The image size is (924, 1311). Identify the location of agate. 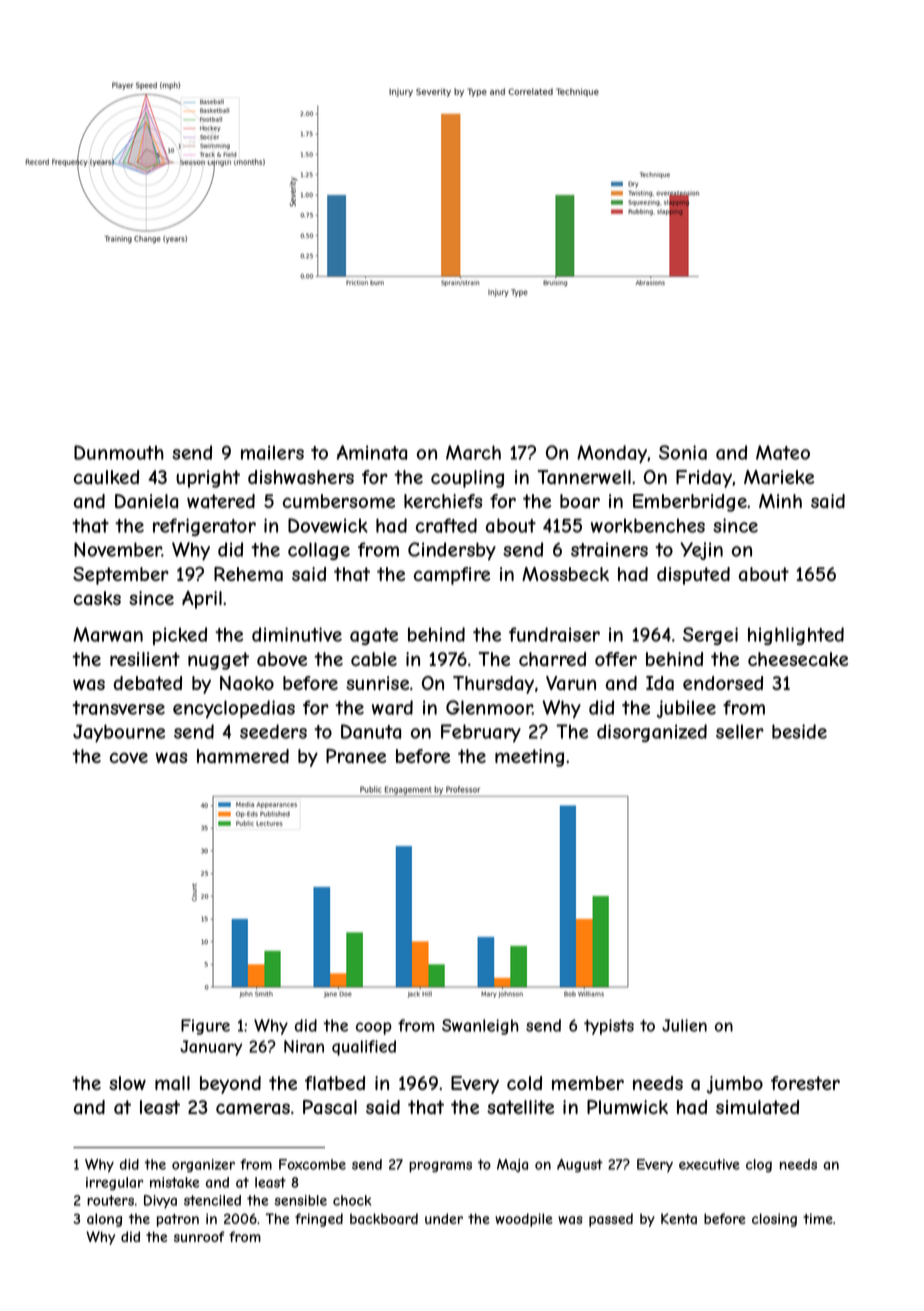
(374, 636).
